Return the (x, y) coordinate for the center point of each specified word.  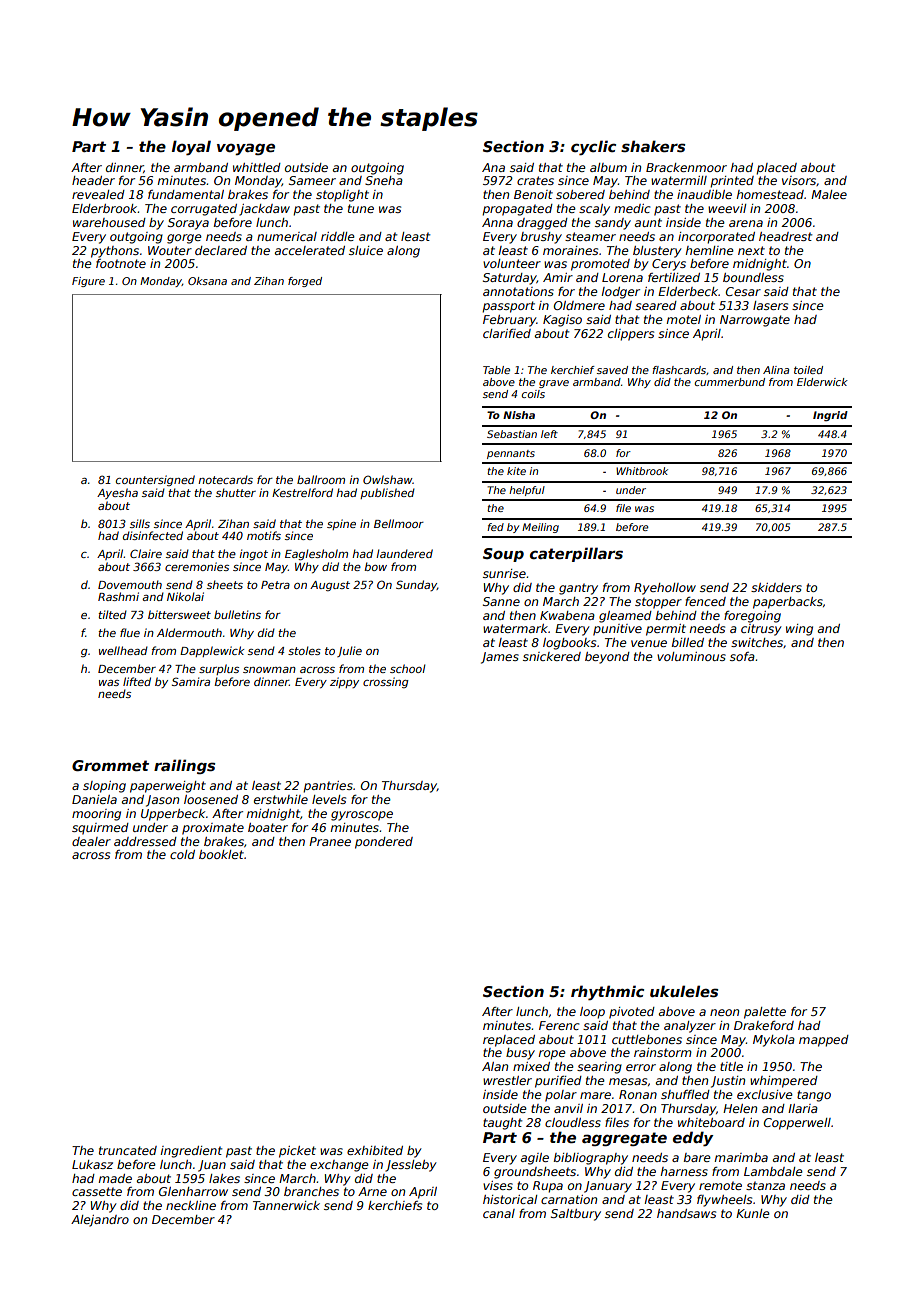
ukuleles (684, 991)
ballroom (321, 479)
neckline (191, 1205)
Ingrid (830, 416)
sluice (366, 250)
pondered (384, 843)
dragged (542, 224)
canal (499, 1213)
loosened (211, 799)
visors (799, 180)
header (93, 180)
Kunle (753, 1213)
